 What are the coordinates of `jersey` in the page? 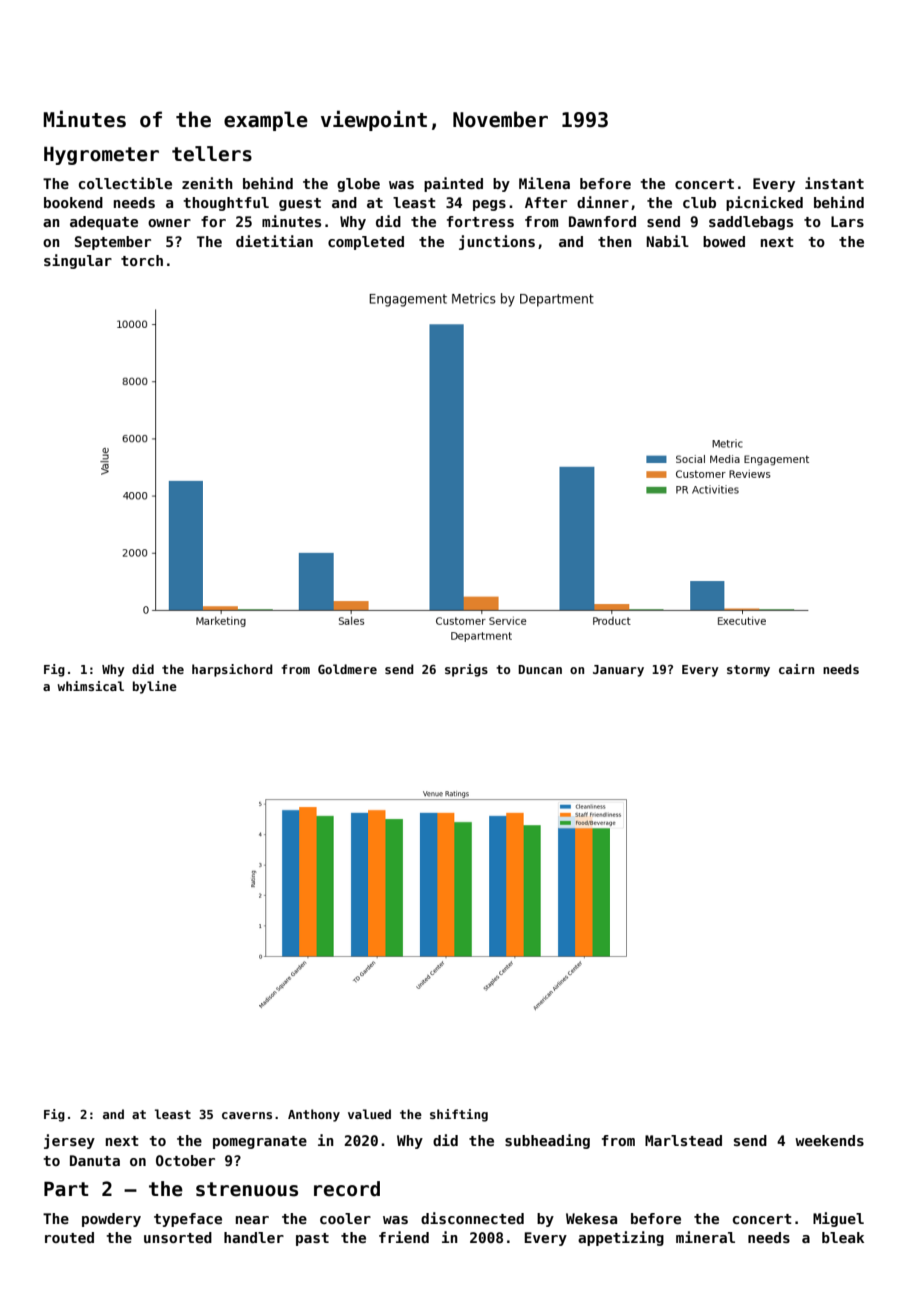 It's located at (69, 1141).
